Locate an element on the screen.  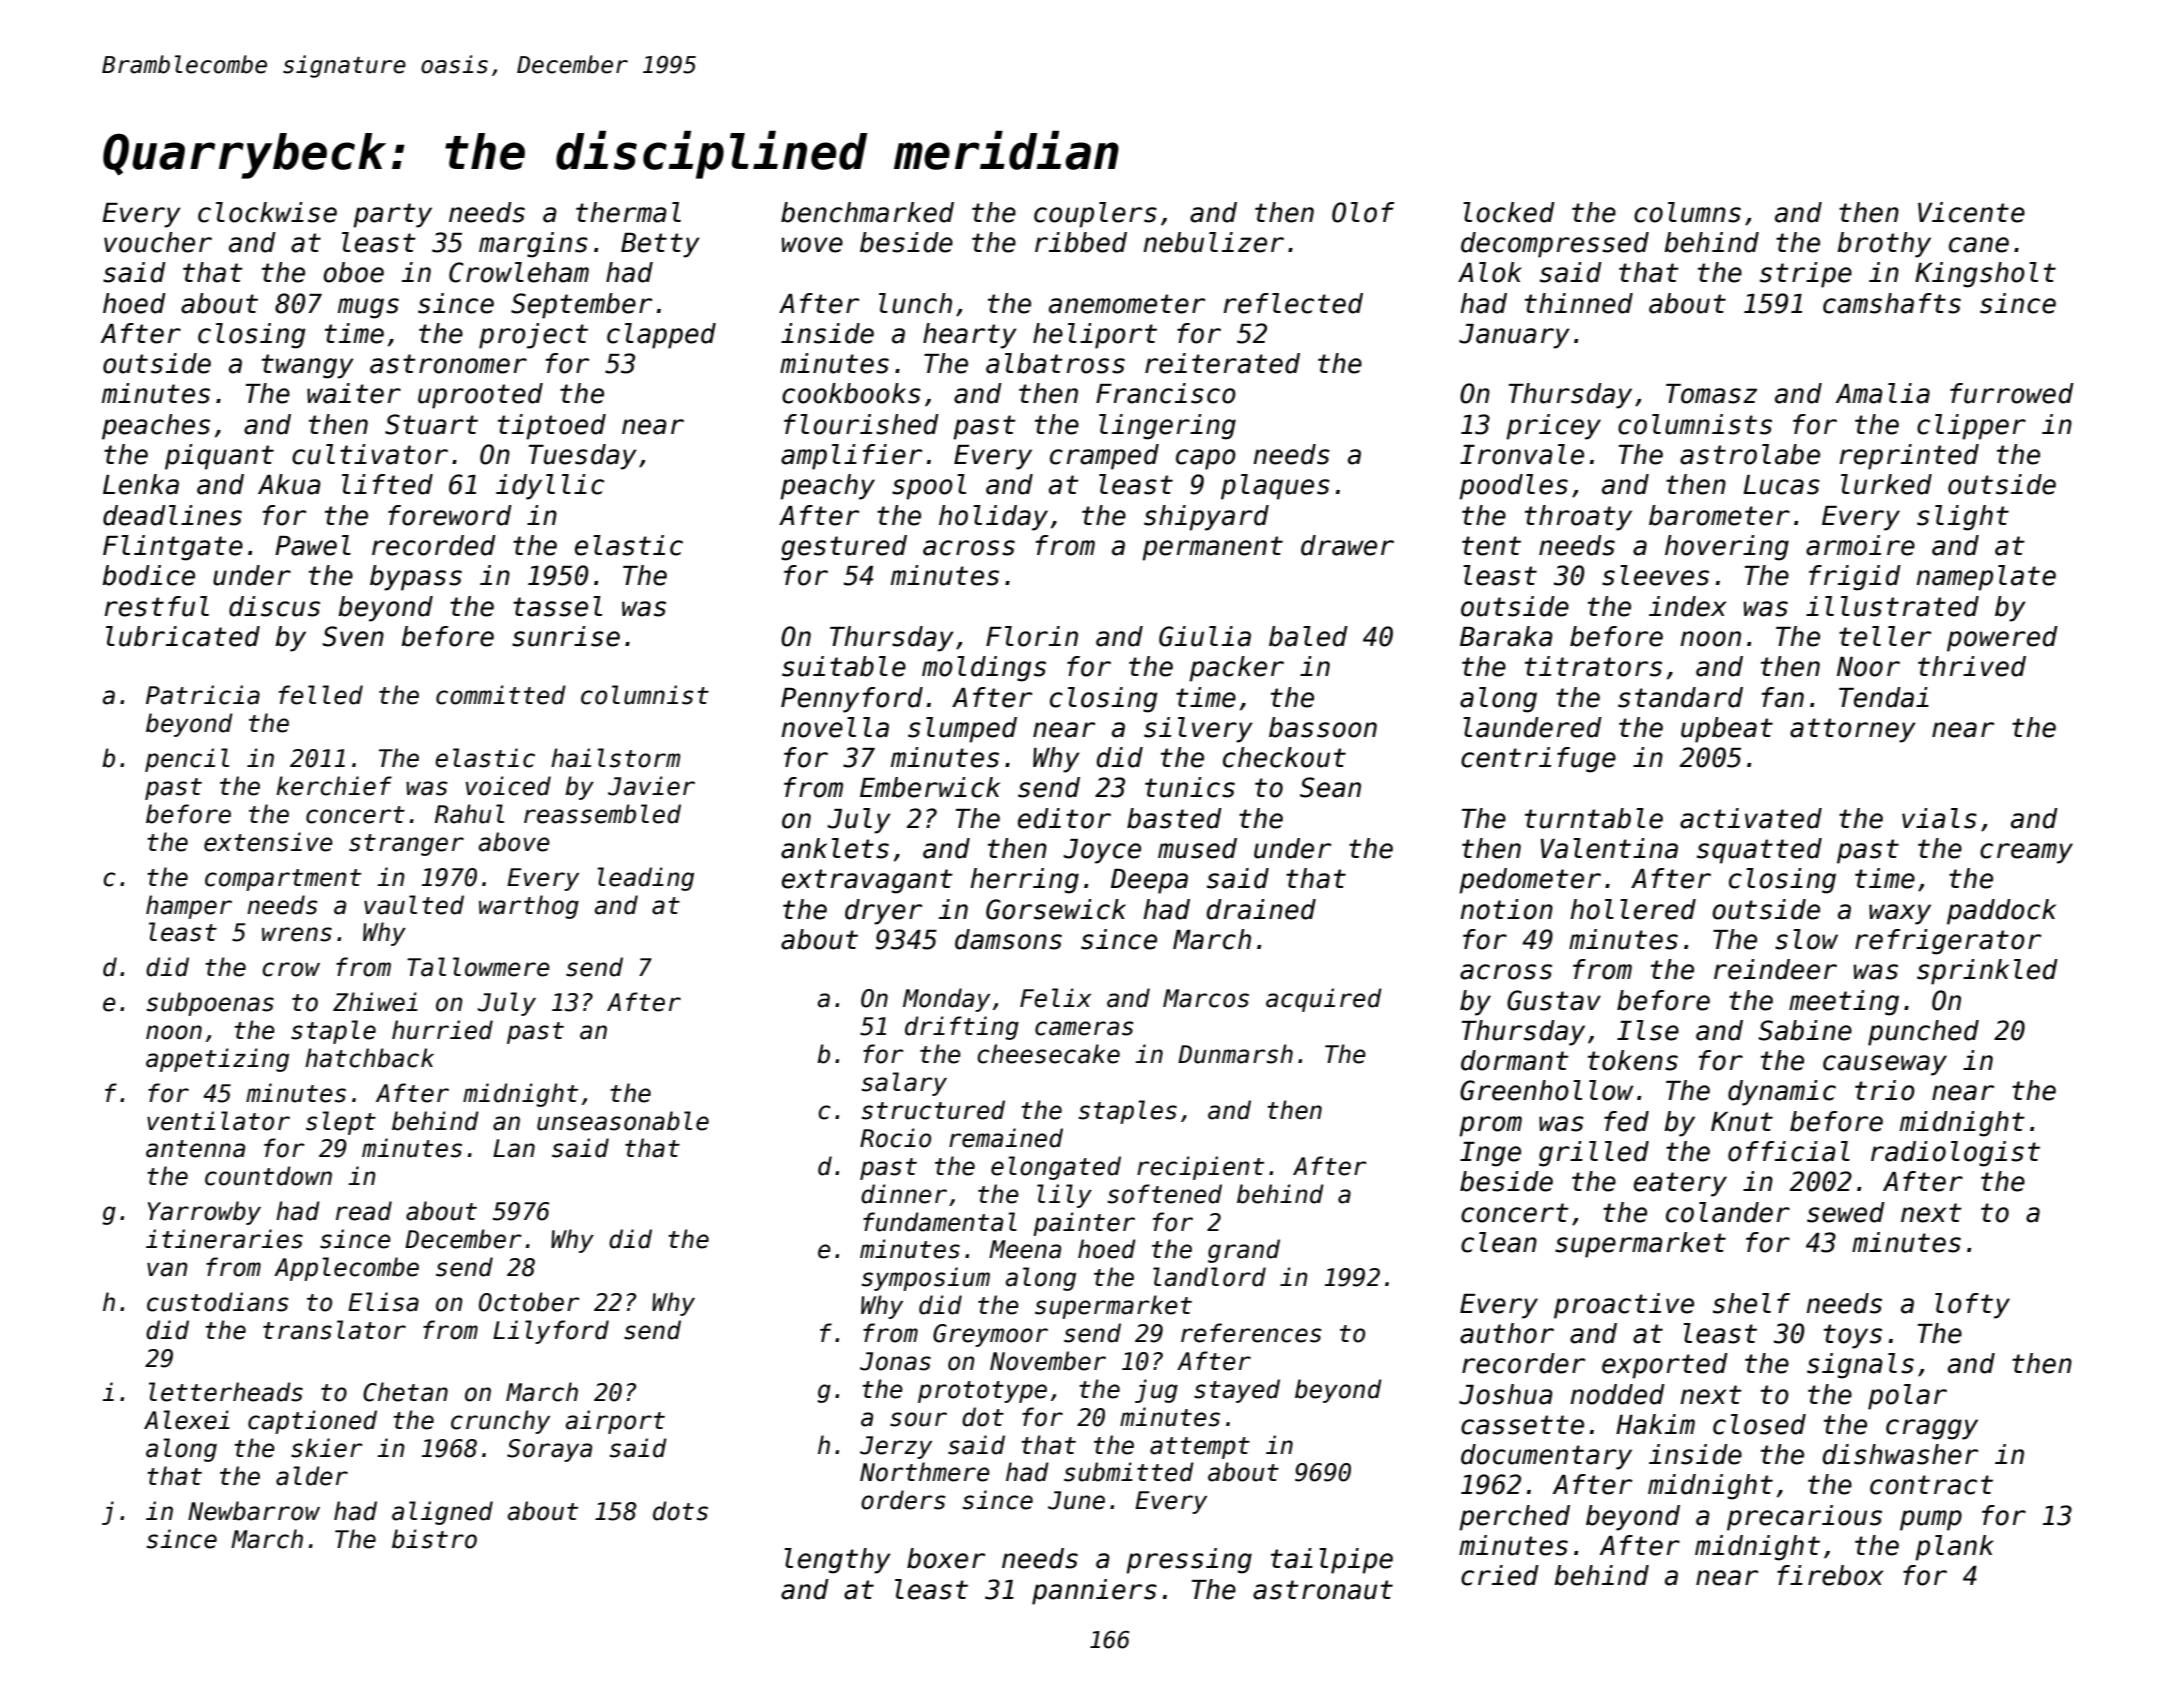
Florin is located at coordinates (1032, 636).
